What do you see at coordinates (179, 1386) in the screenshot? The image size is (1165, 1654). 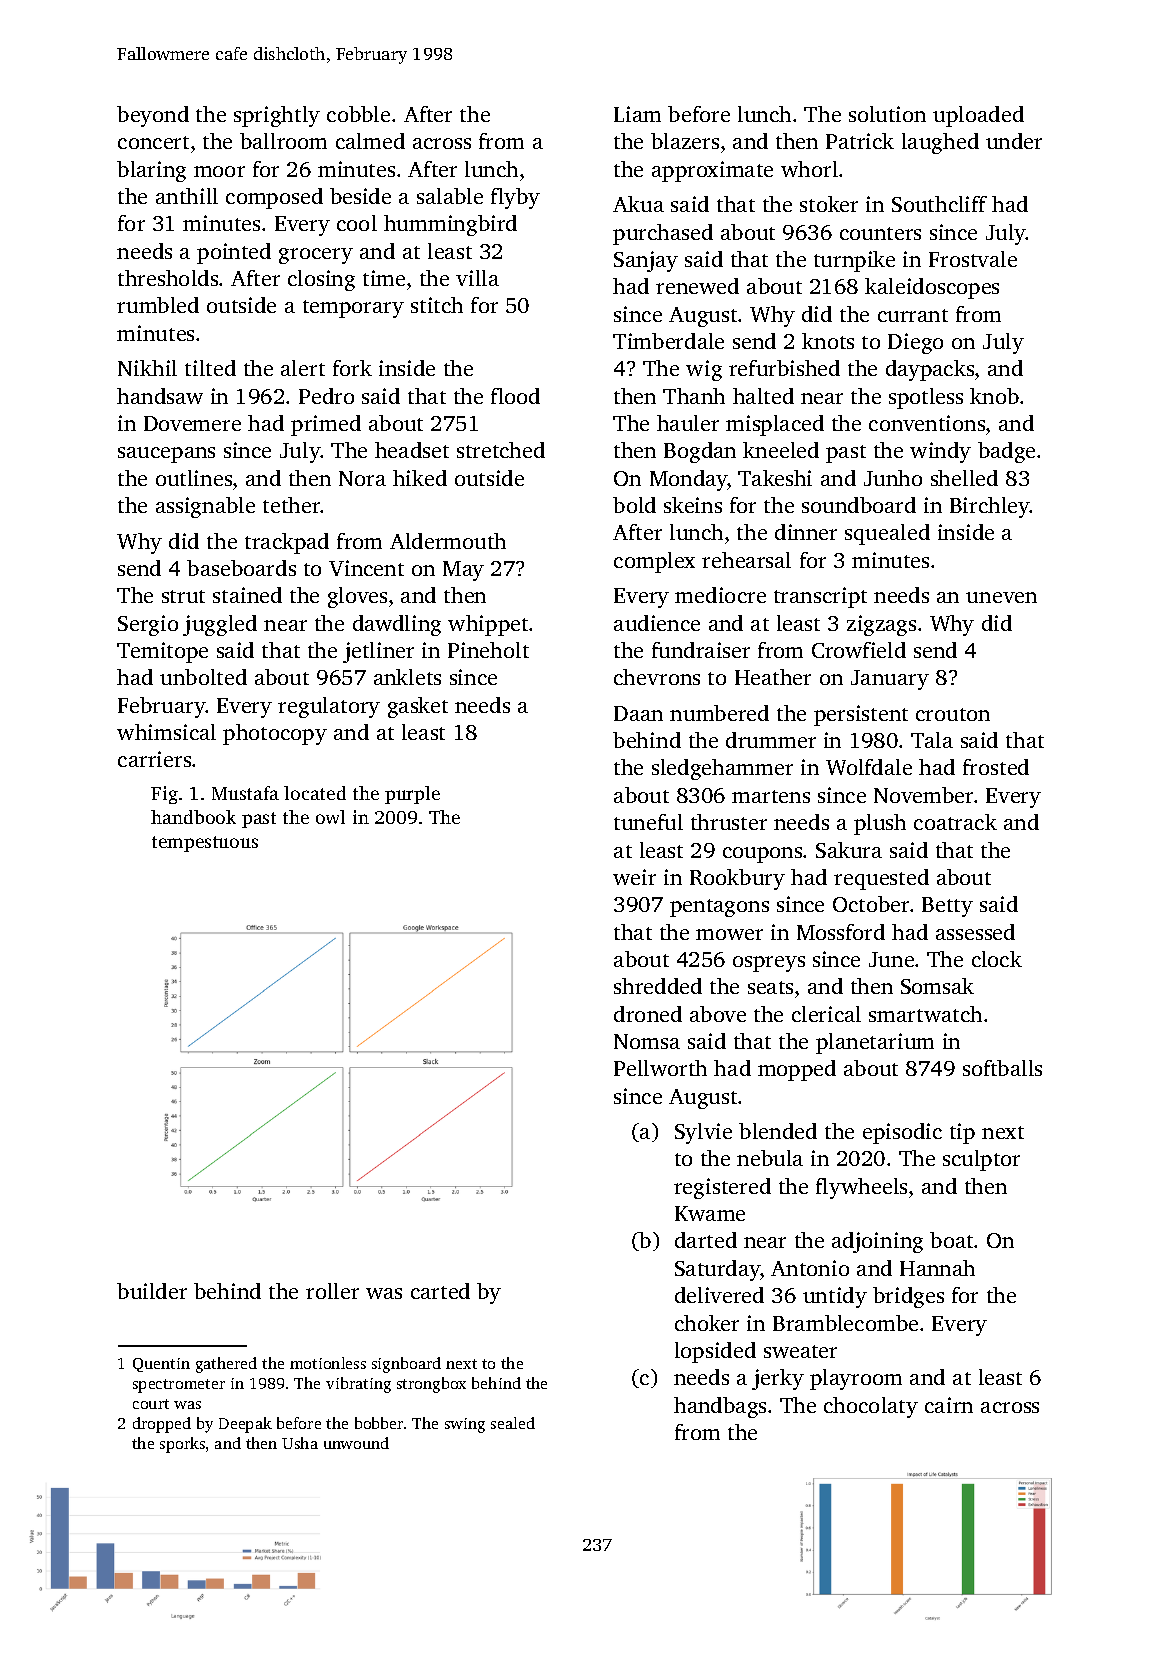 I see `spectrometer` at bounding box center [179, 1386].
